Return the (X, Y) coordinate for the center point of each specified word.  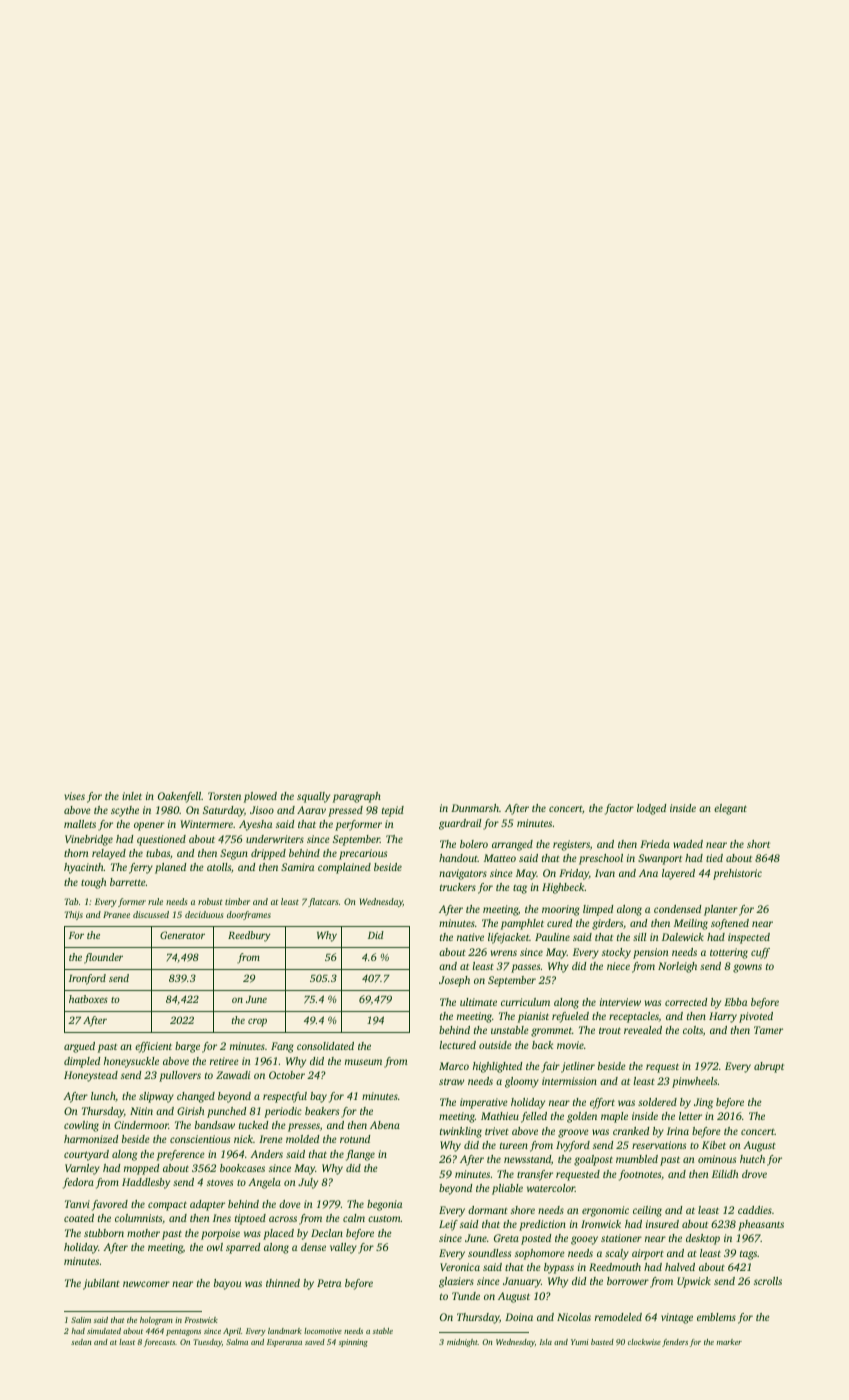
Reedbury (249, 936)
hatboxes (88, 999)
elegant (730, 809)
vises (74, 796)
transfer (535, 1175)
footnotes (640, 1175)
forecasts (159, 1343)
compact (167, 1206)
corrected (686, 1002)
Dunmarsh (475, 808)
